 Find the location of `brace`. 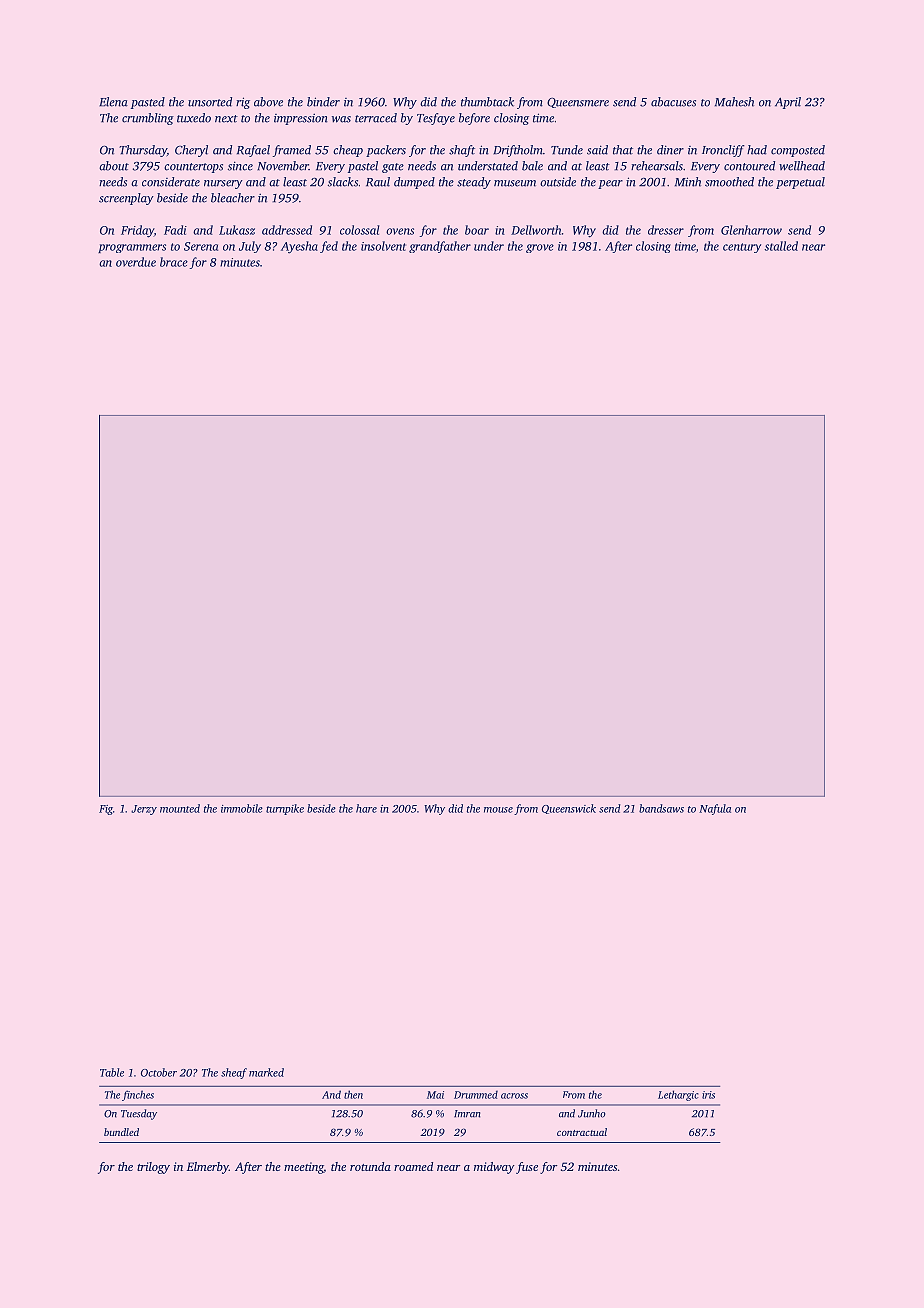

brace is located at coordinates (174, 262).
